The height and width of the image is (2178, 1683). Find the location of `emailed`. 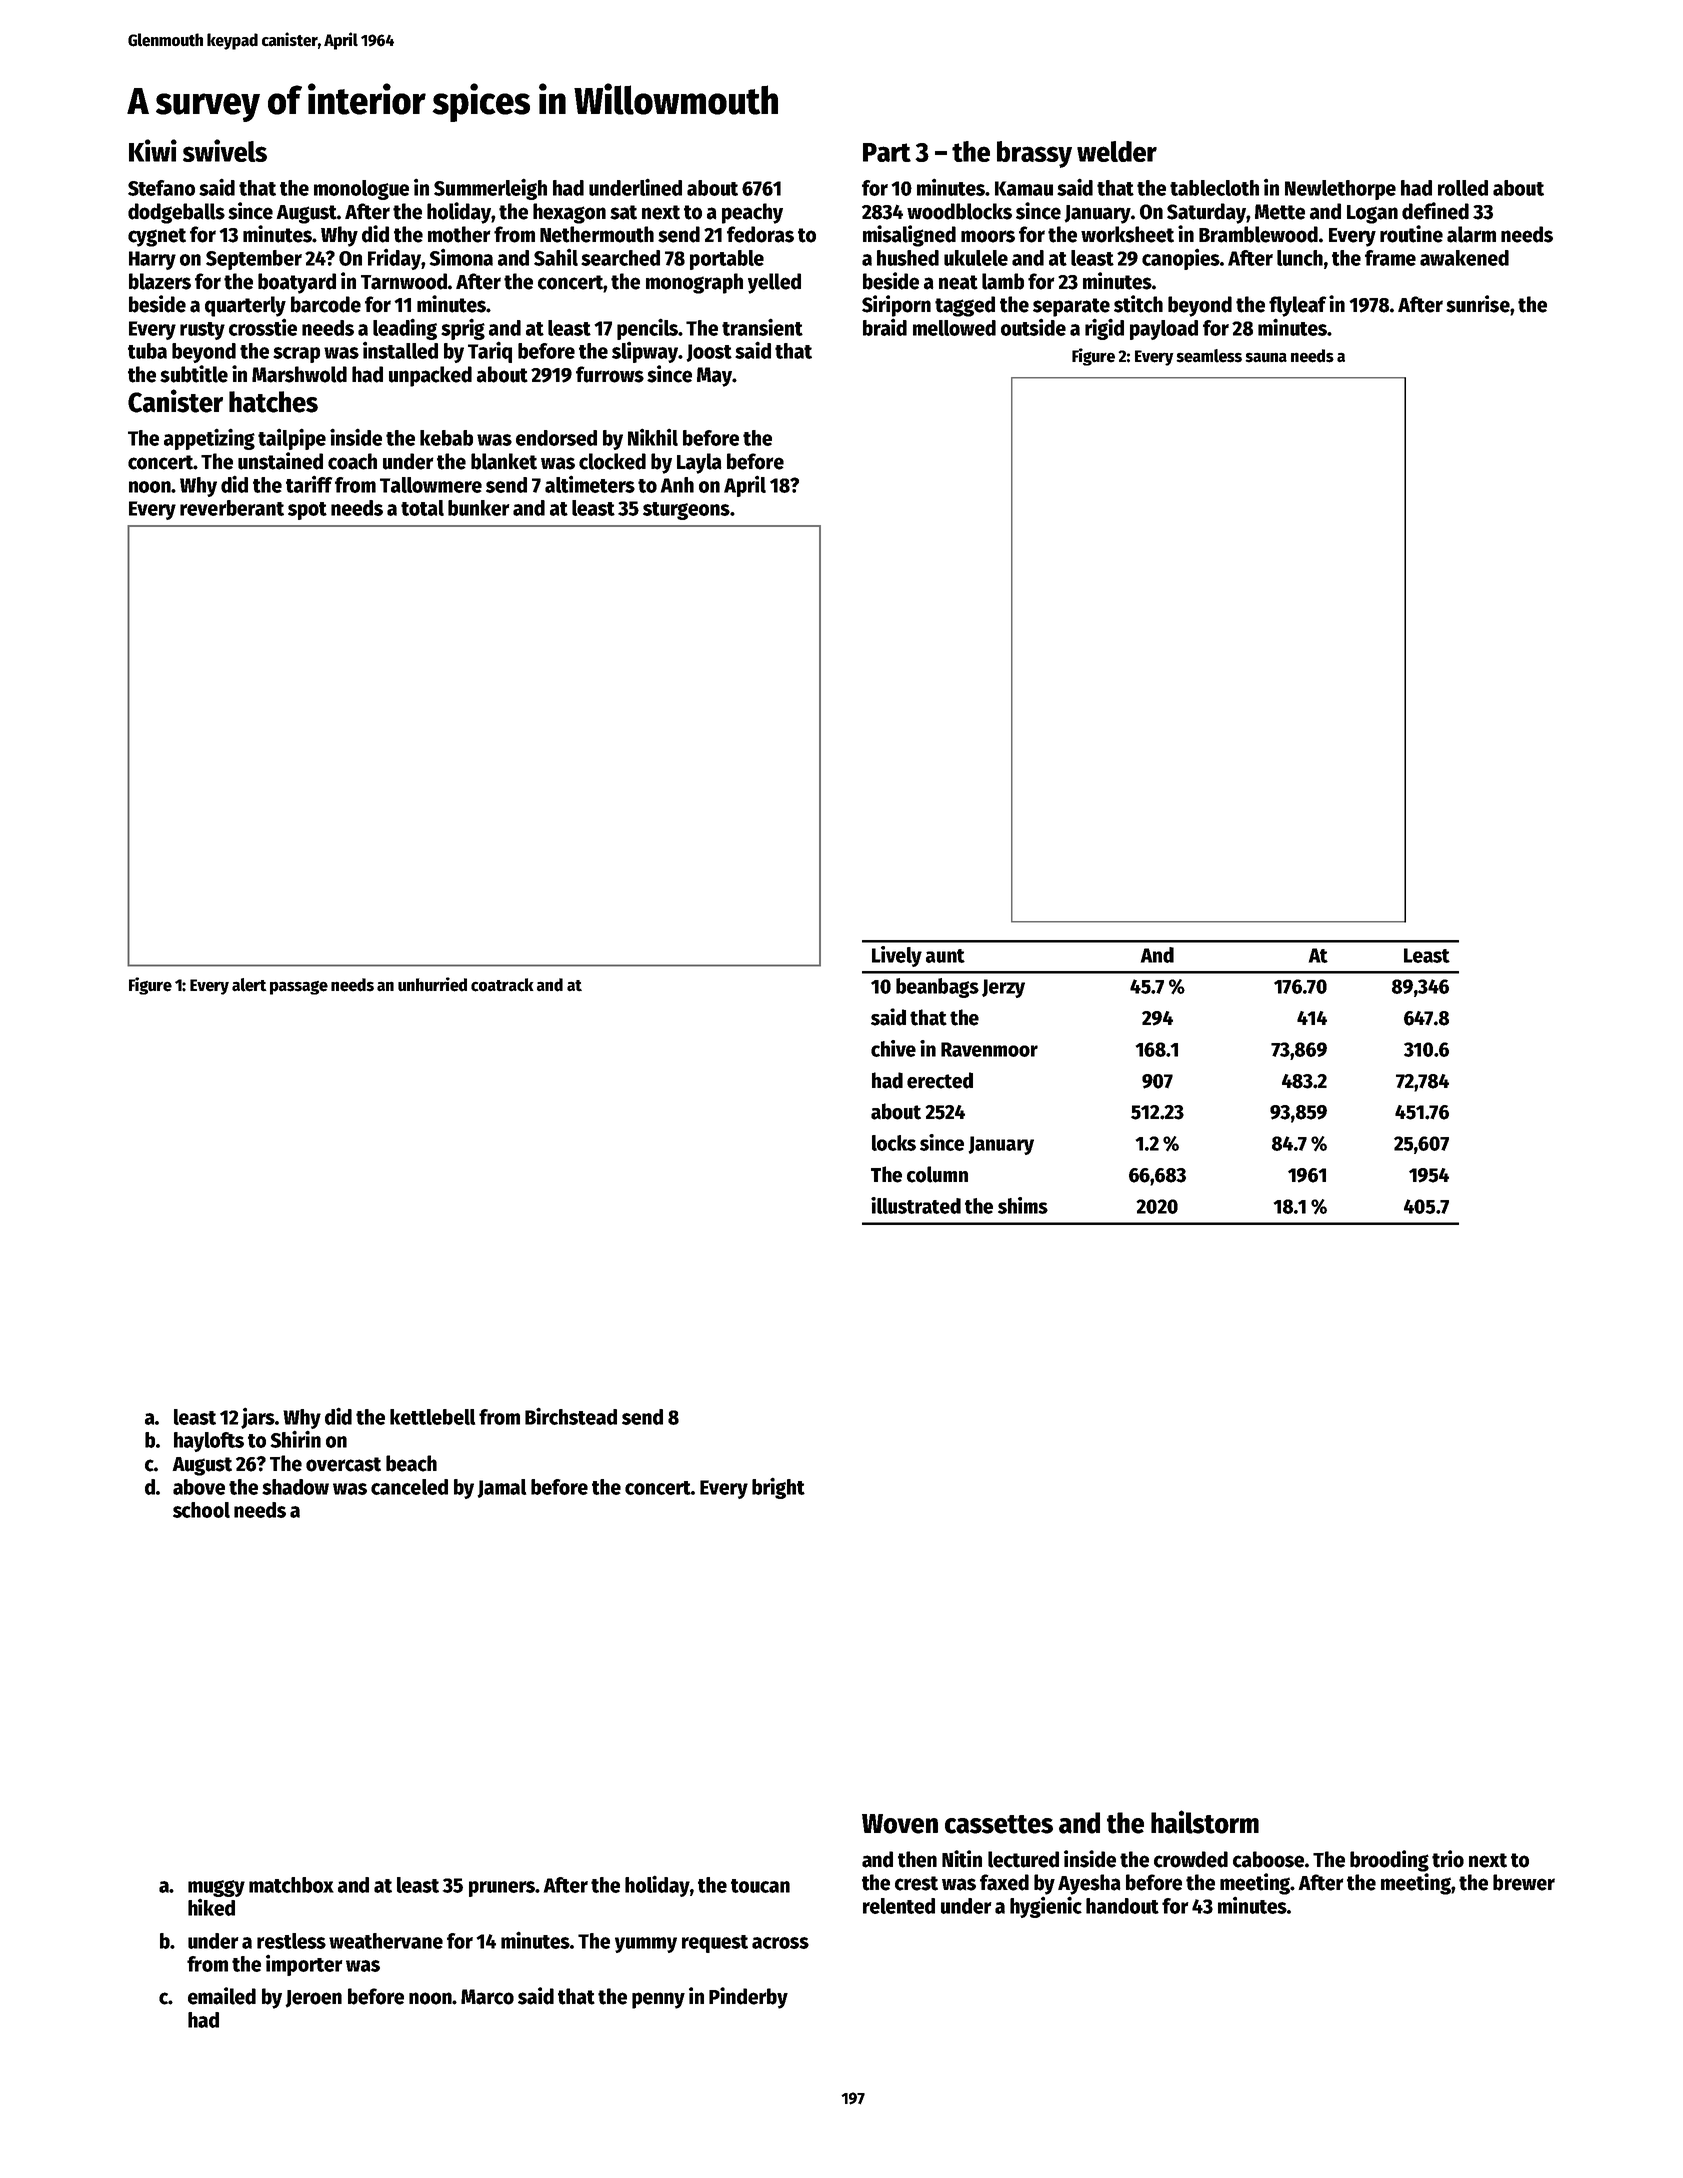

emailed is located at coordinates (222, 1996).
